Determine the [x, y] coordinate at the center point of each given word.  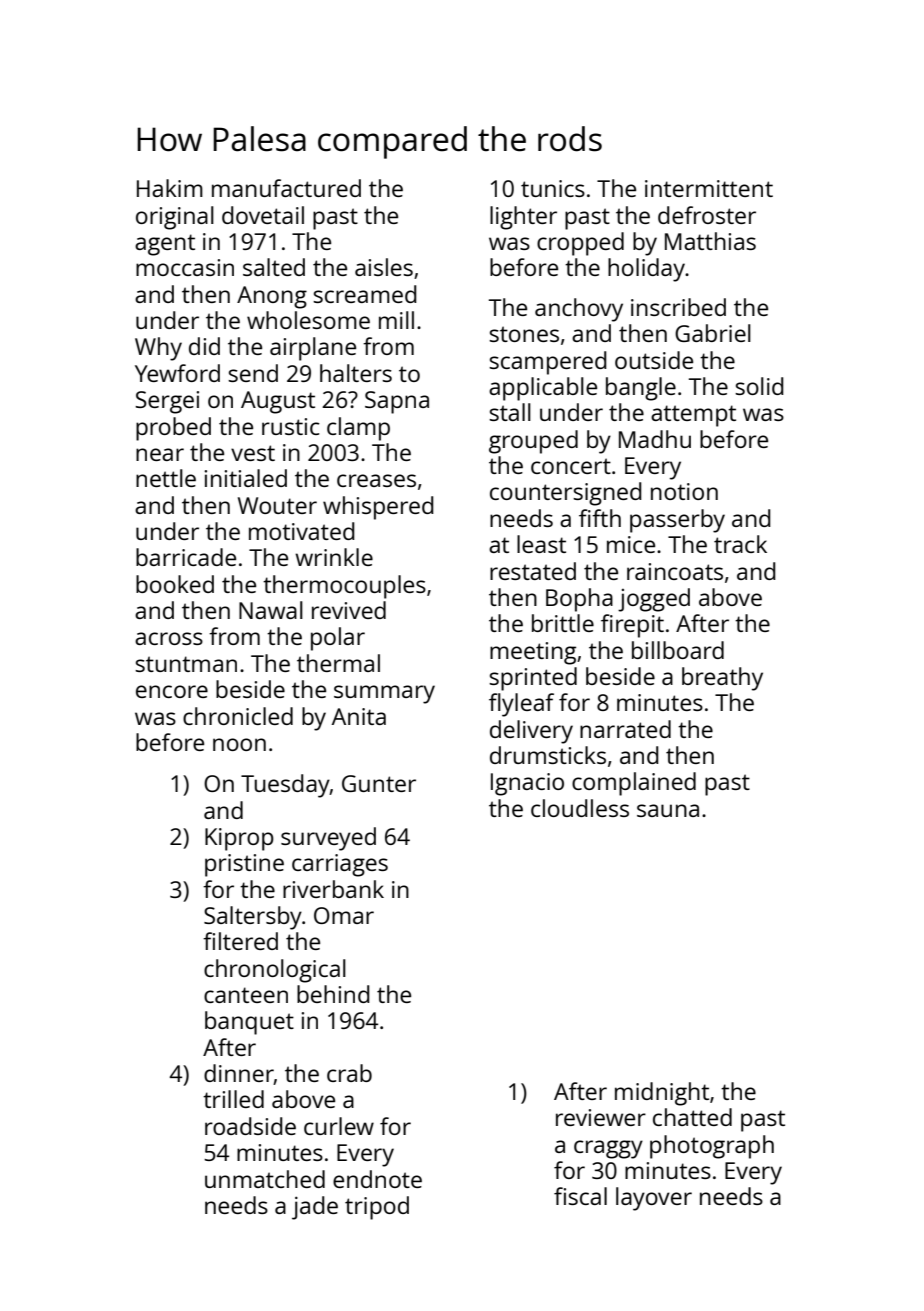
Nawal [271, 610]
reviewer [601, 1117]
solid [759, 386]
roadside [250, 1126]
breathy [722, 679]
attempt [693, 416]
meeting [533, 653]
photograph [712, 1147]
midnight [662, 1094]
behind [333, 994]
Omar [344, 915]
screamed [365, 294]
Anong [272, 297]
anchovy [579, 310]
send [253, 373]
